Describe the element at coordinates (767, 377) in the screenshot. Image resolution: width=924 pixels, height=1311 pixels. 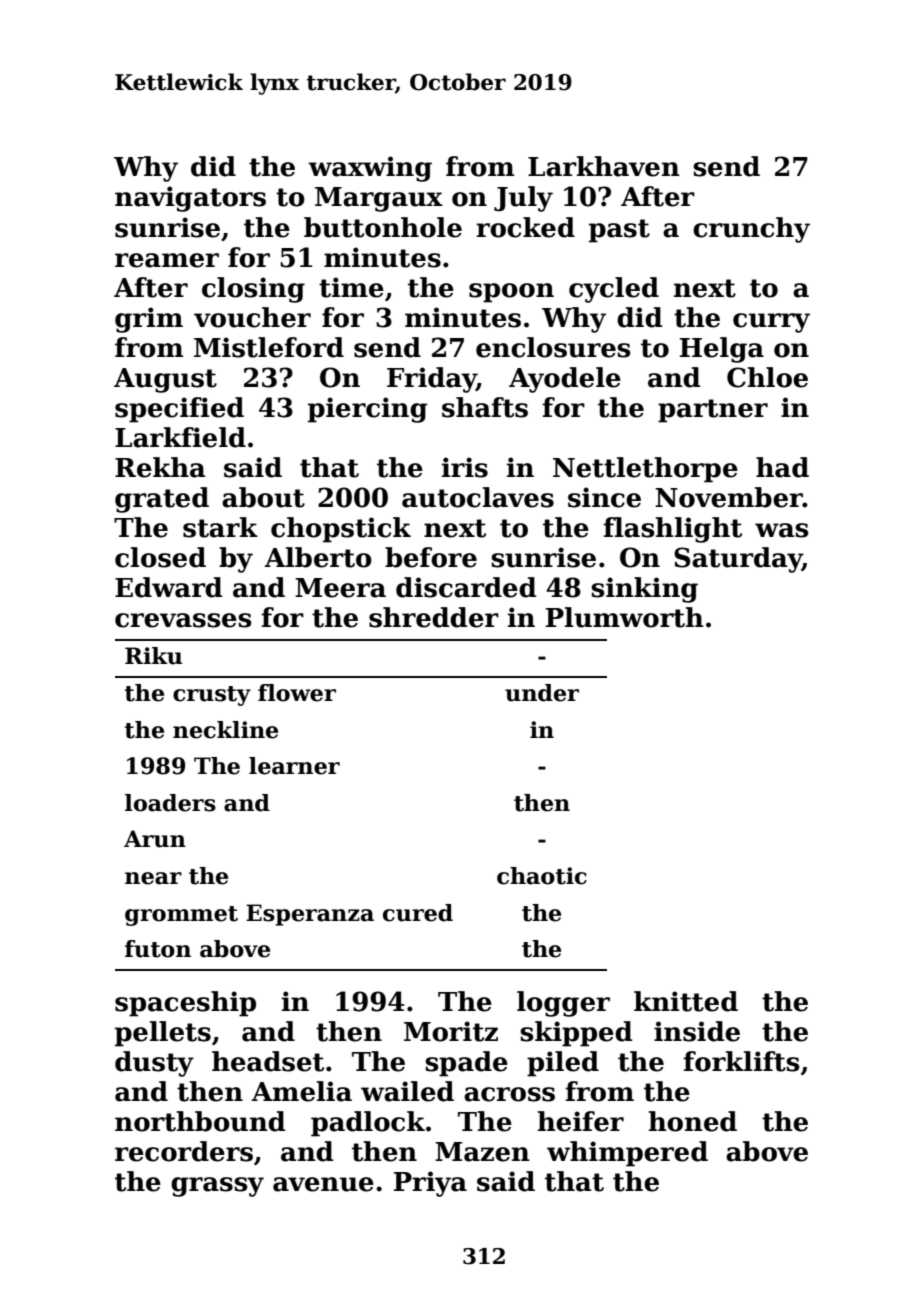
I see `Chloe` at that location.
